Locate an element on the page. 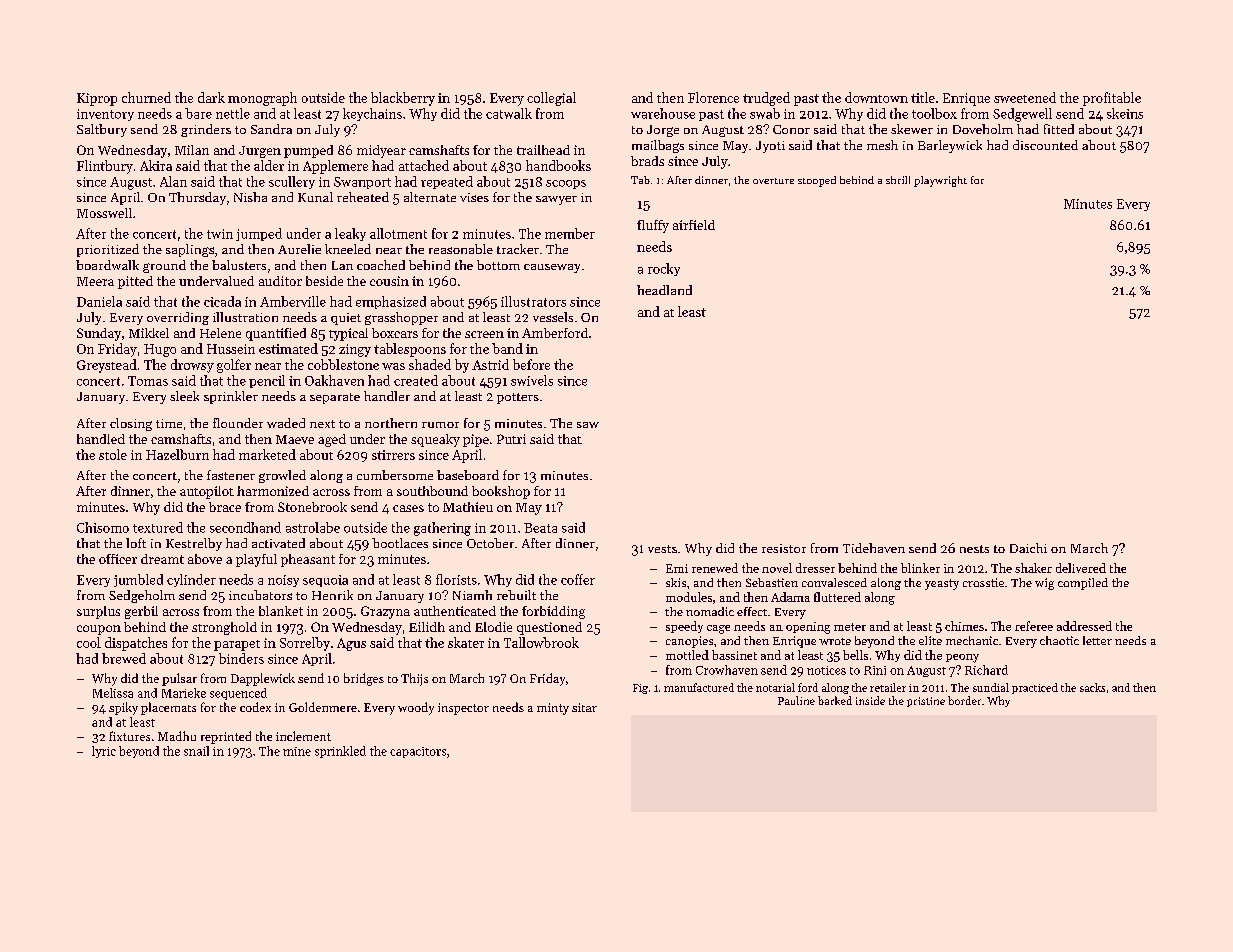 This page has height=952, width=1233. discounted is located at coordinates (1045, 145).
